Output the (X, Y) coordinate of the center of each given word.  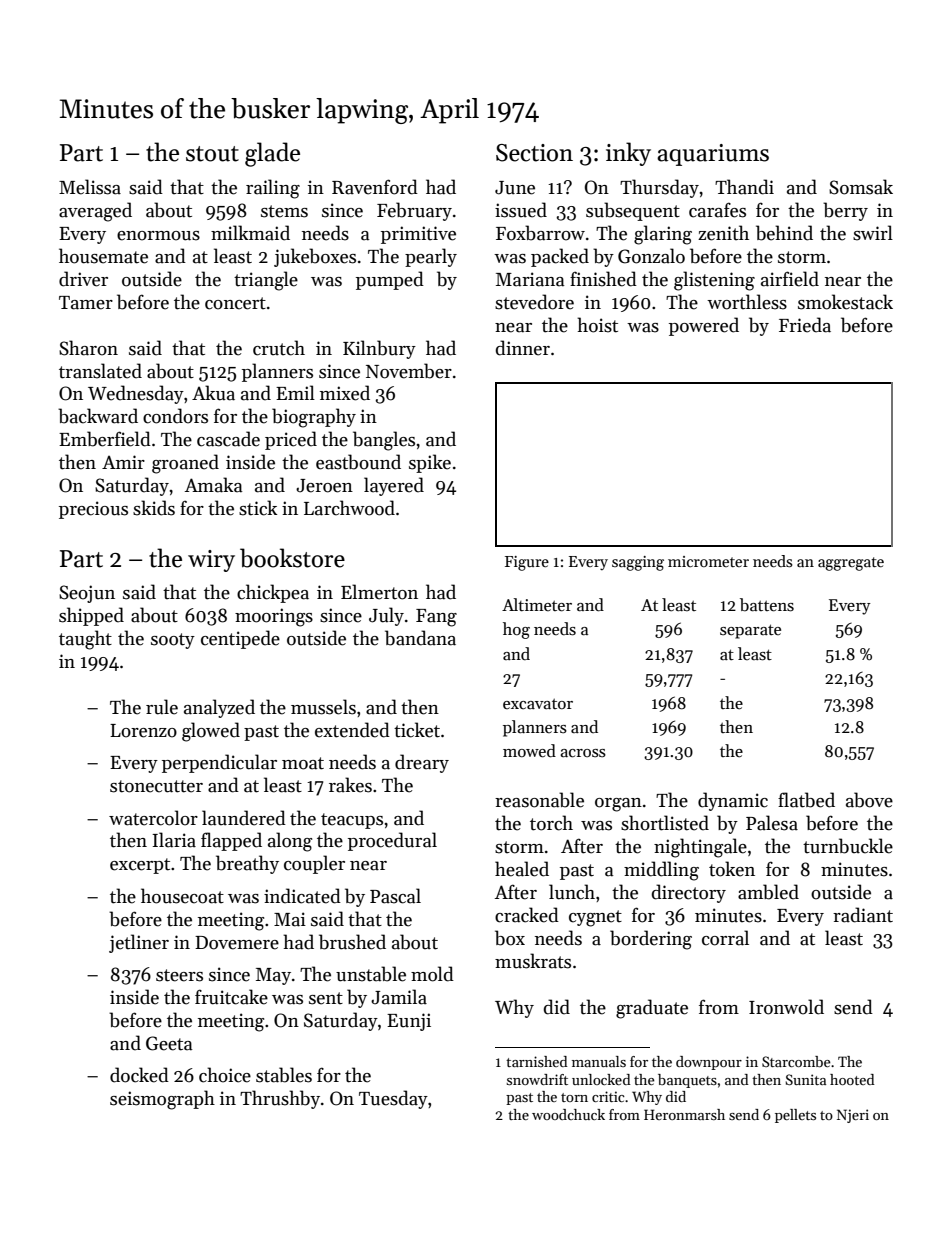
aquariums (713, 155)
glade (272, 154)
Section (534, 153)
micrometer (708, 561)
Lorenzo (143, 731)
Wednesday (136, 394)
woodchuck (568, 1114)
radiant (863, 915)
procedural (392, 841)
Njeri (853, 1116)
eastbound (358, 462)
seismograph (162, 1100)
